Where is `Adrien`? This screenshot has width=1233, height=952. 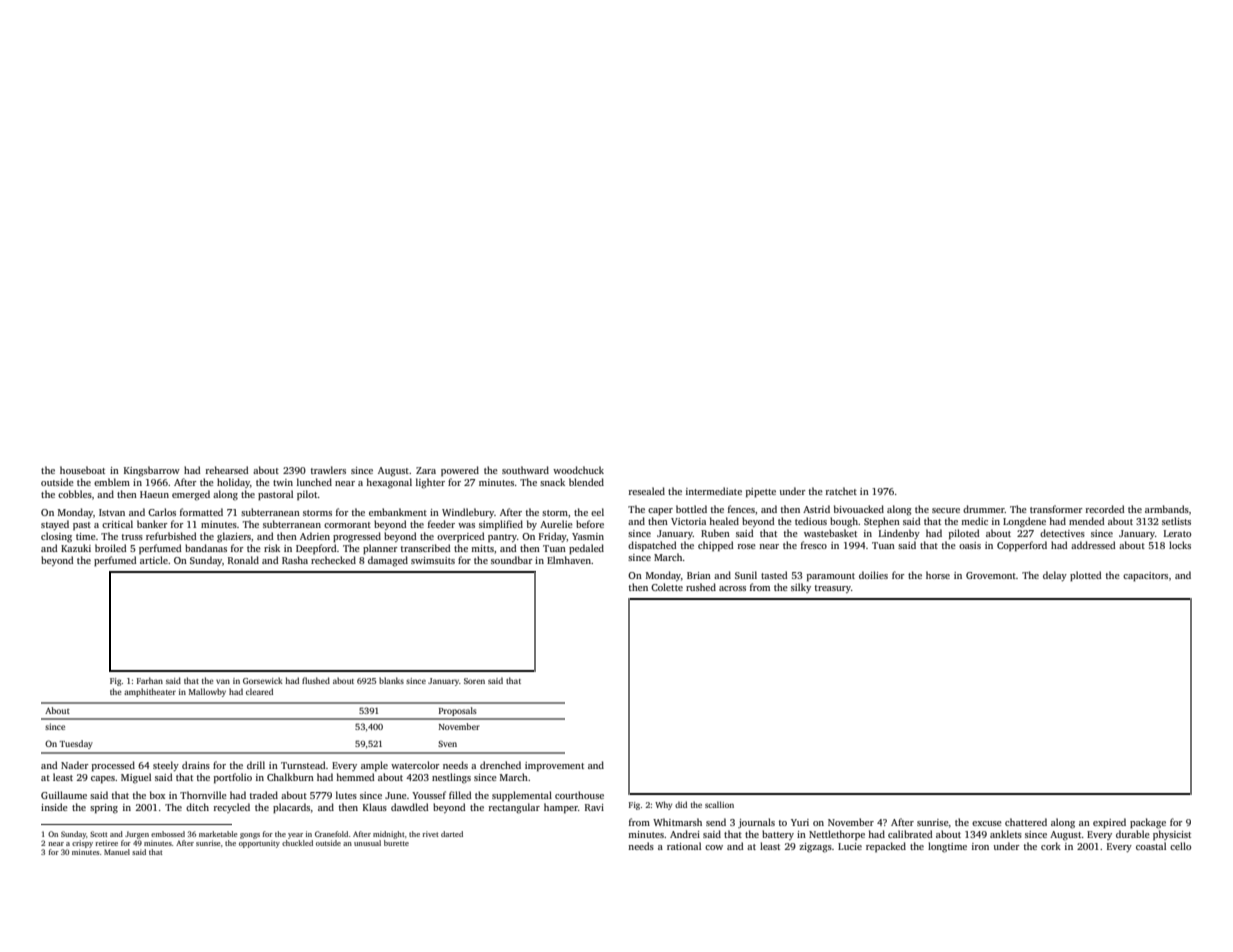
Adrien is located at coordinates (315, 536).
